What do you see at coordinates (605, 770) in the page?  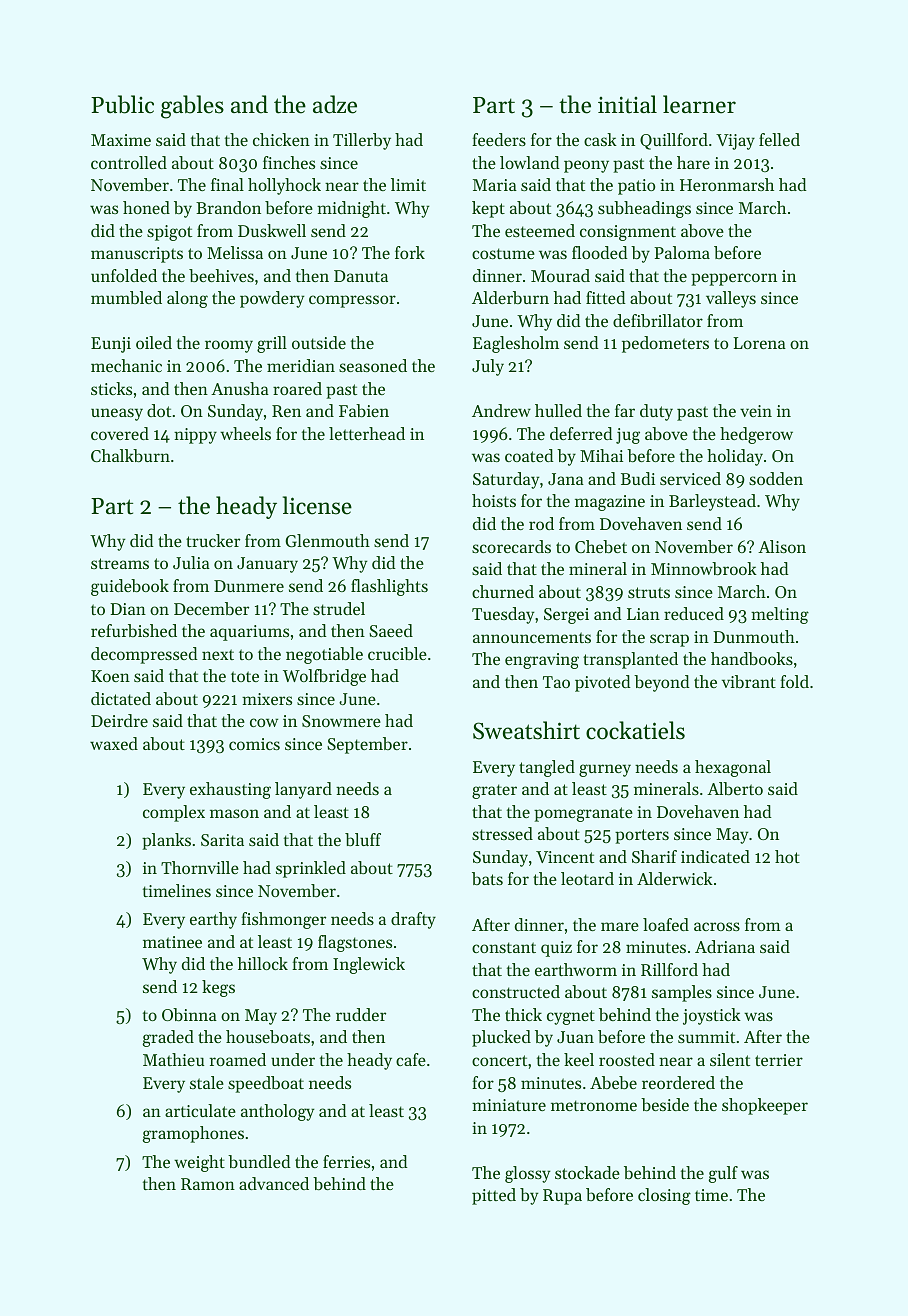 I see `gurney` at bounding box center [605, 770].
